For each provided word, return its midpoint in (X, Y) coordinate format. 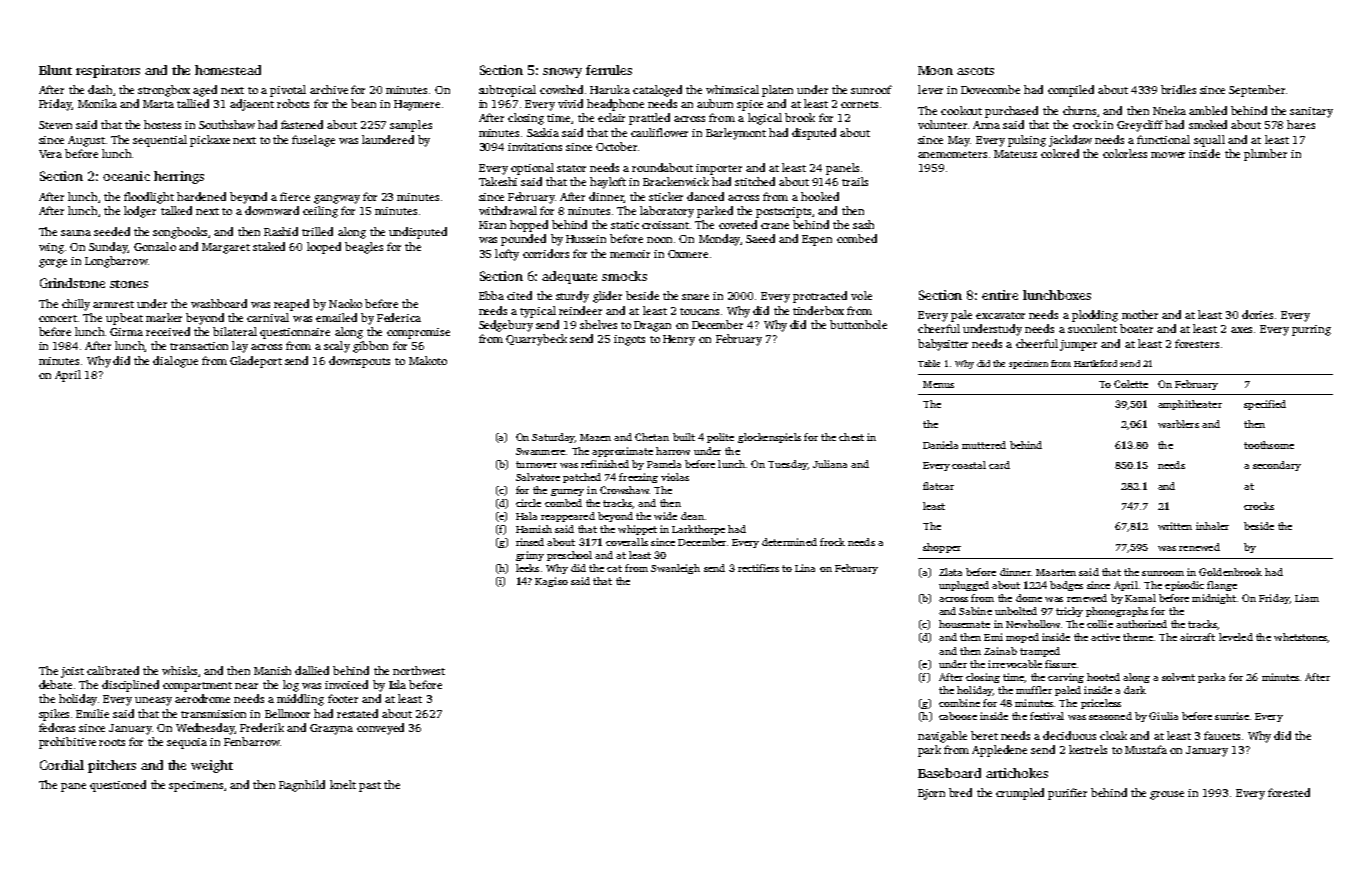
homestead (228, 70)
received (168, 331)
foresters (1197, 343)
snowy (562, 73)
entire (1000, 295)
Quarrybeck (536, 340)
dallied (312, 670)
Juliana (830, 464)
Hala (526, 516)
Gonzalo (155, 246)
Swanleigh (675, 569)
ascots (975, 71)
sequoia (187, 743)
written (1175, 526)
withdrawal (508, 210)
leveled (1236, 637)
